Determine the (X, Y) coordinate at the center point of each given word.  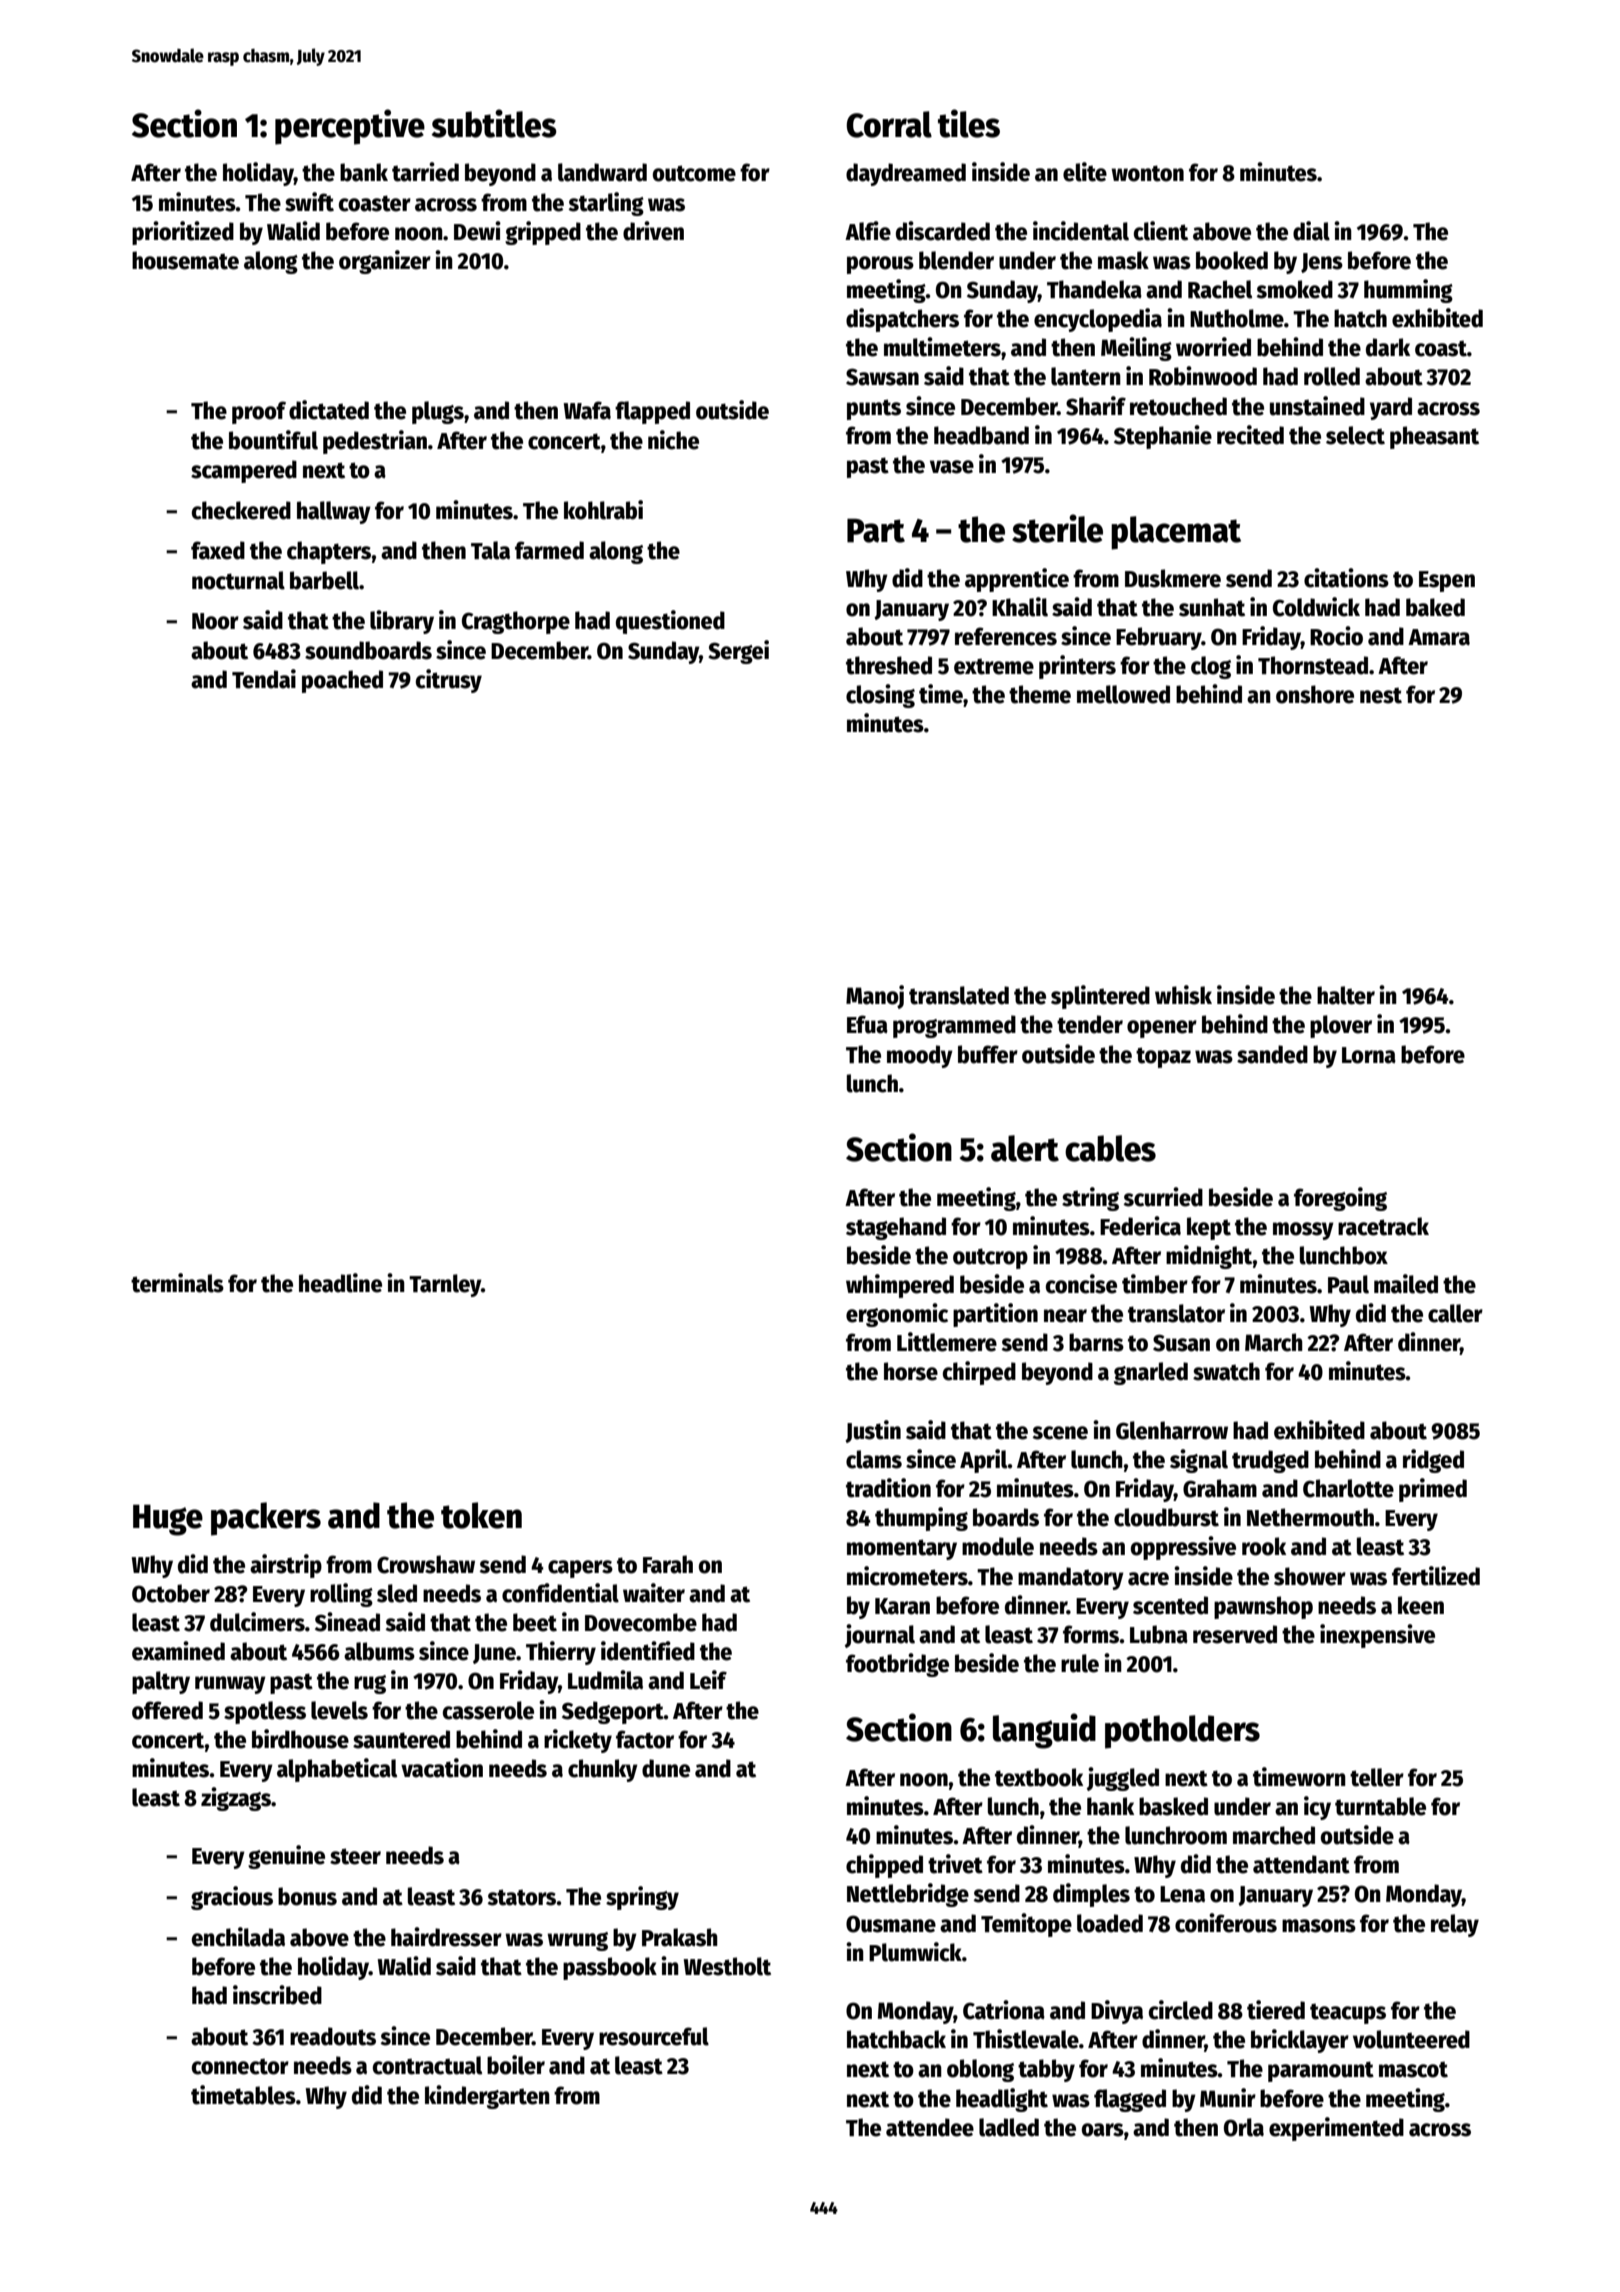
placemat (1176, 533)
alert (1025, 1148)
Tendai (264, 679)
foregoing (1340, 1199)
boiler (516, 2065)
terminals (177, 1283)
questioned (670, 622)
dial (1311, 231)
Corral (889, 124)
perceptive (350, 127)
